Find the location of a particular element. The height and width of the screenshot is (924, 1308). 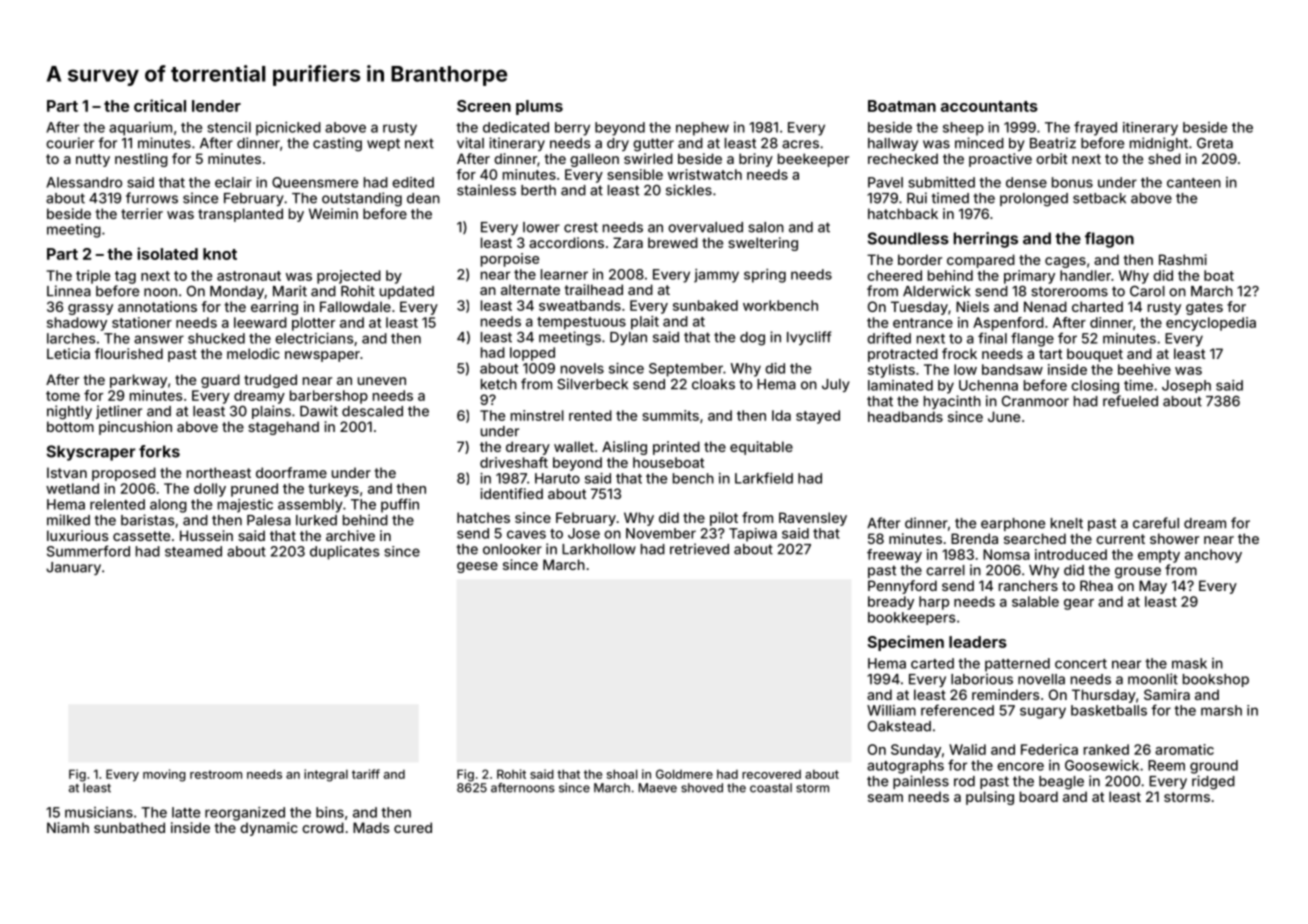

outstanding is located at coordinates (362, 199).
